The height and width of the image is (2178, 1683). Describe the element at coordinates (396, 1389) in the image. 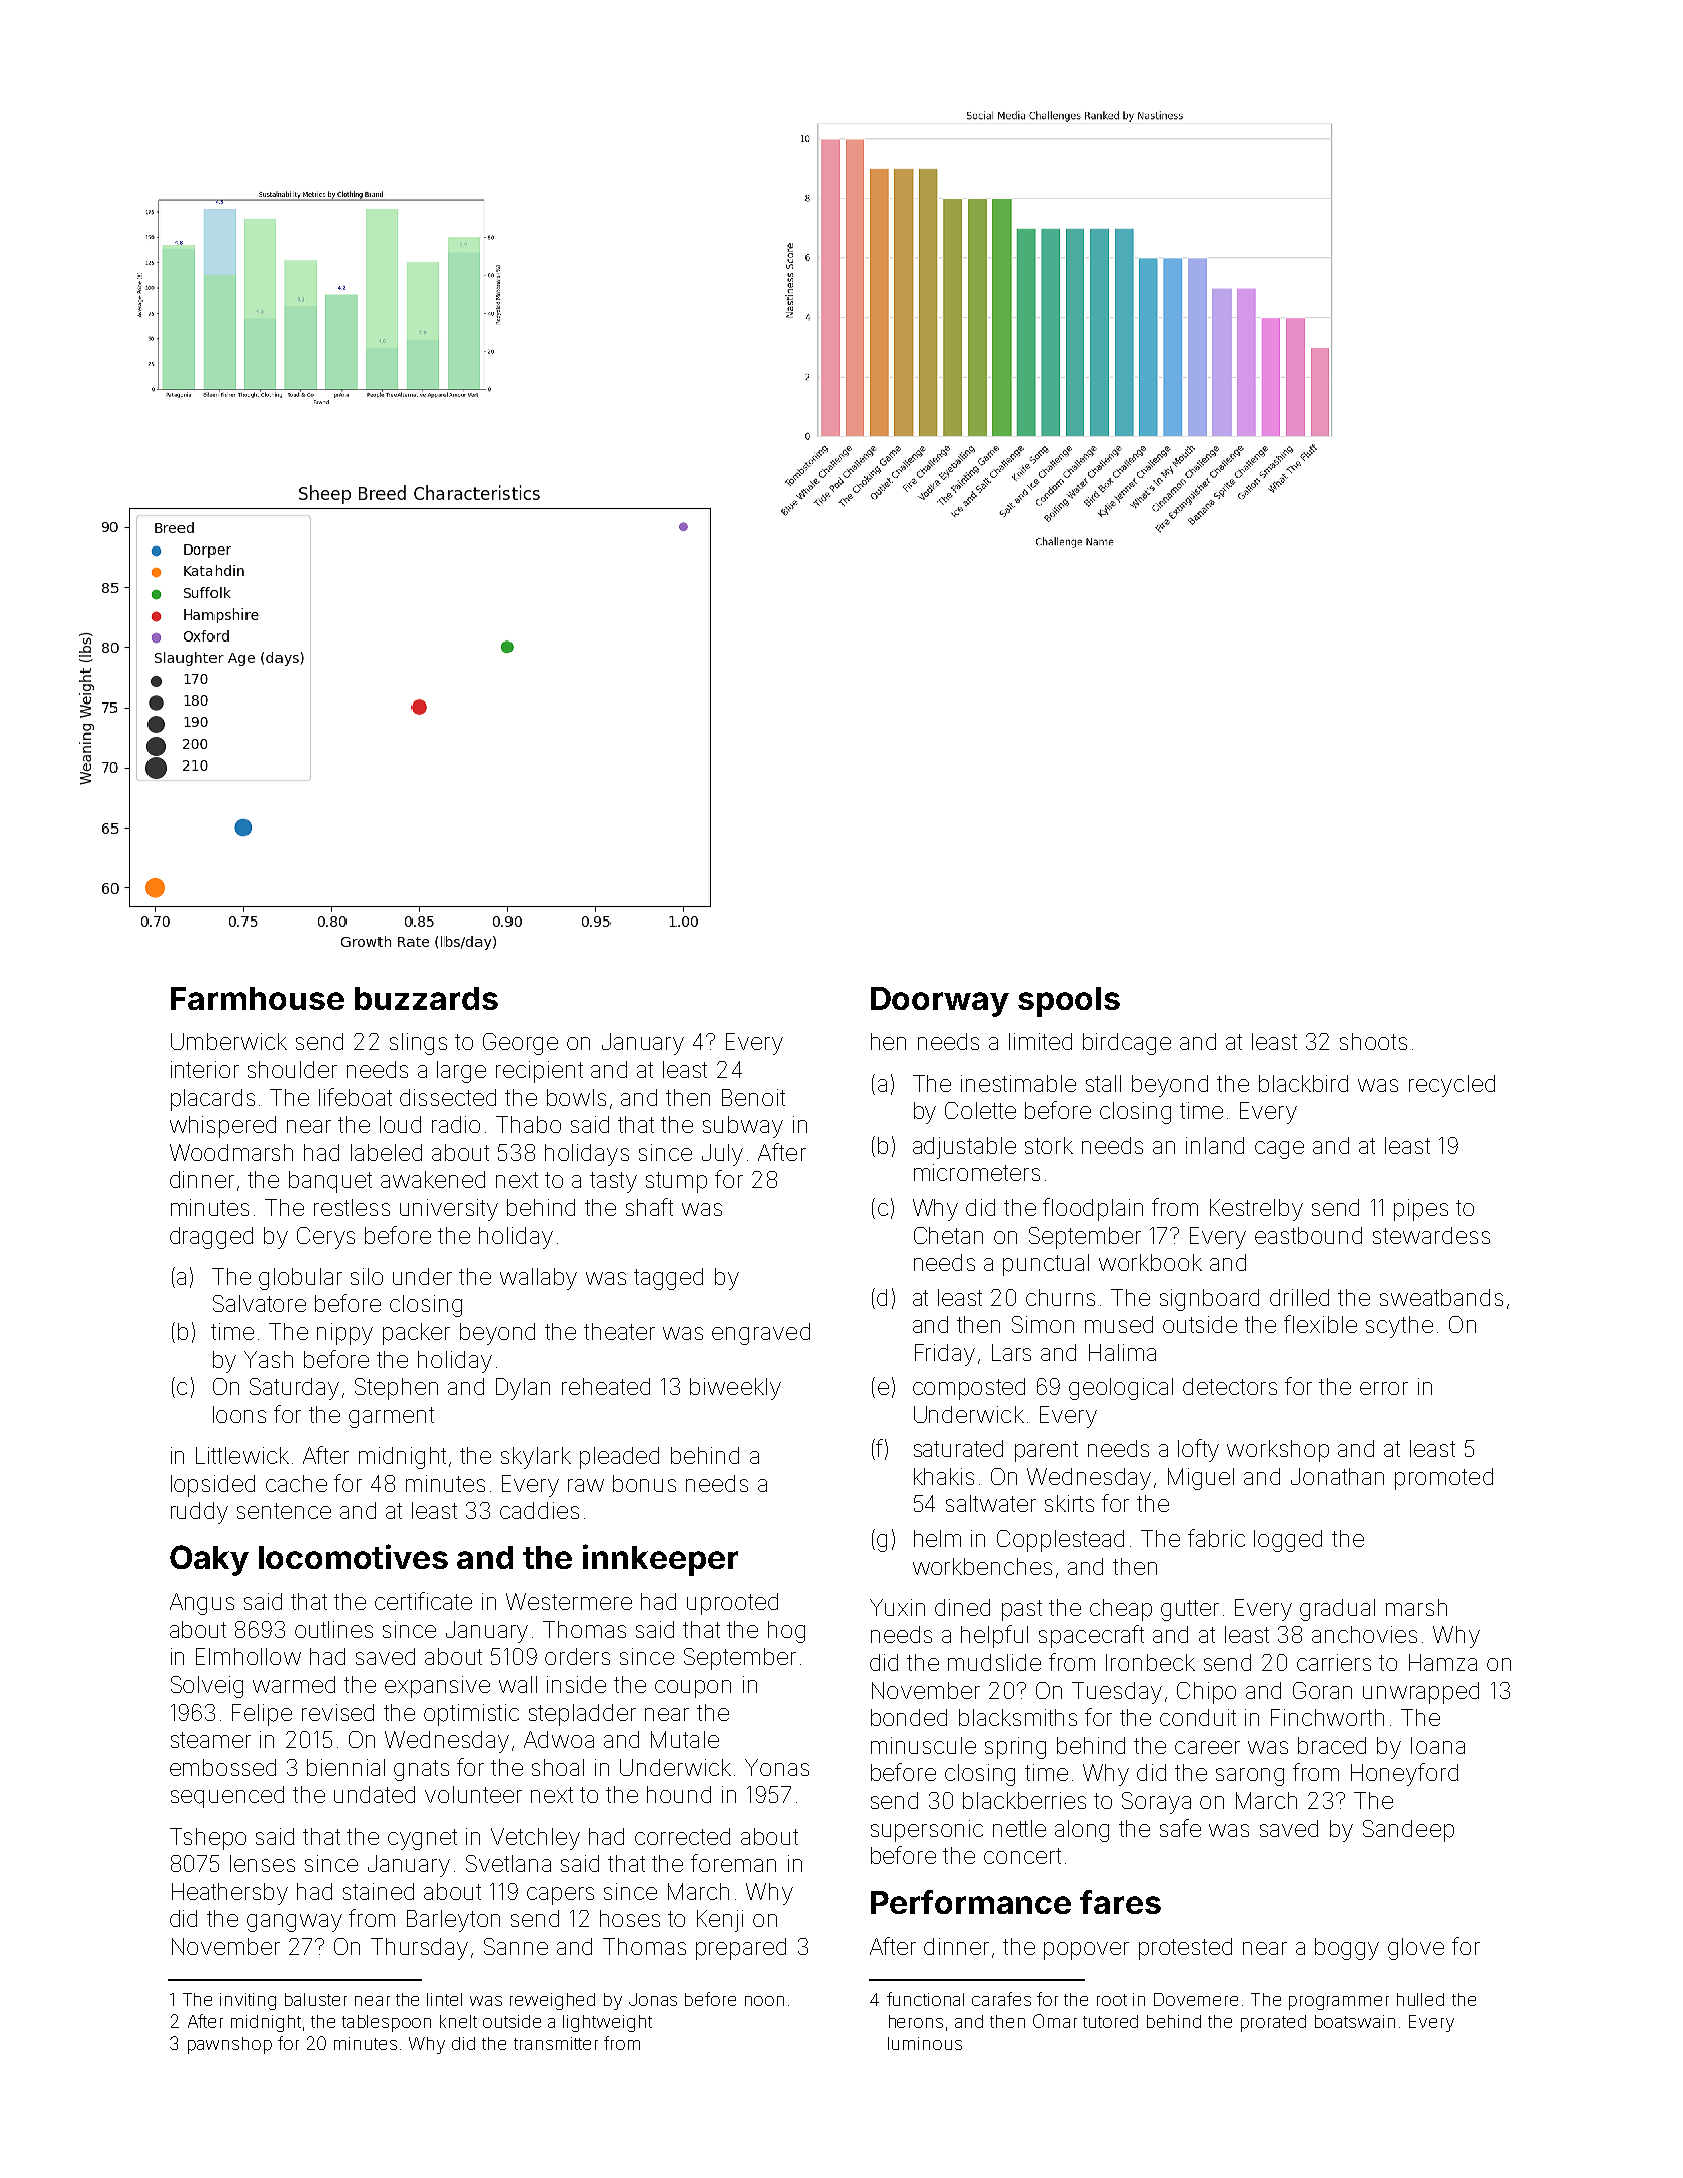

I see `Stephen` at that location.
